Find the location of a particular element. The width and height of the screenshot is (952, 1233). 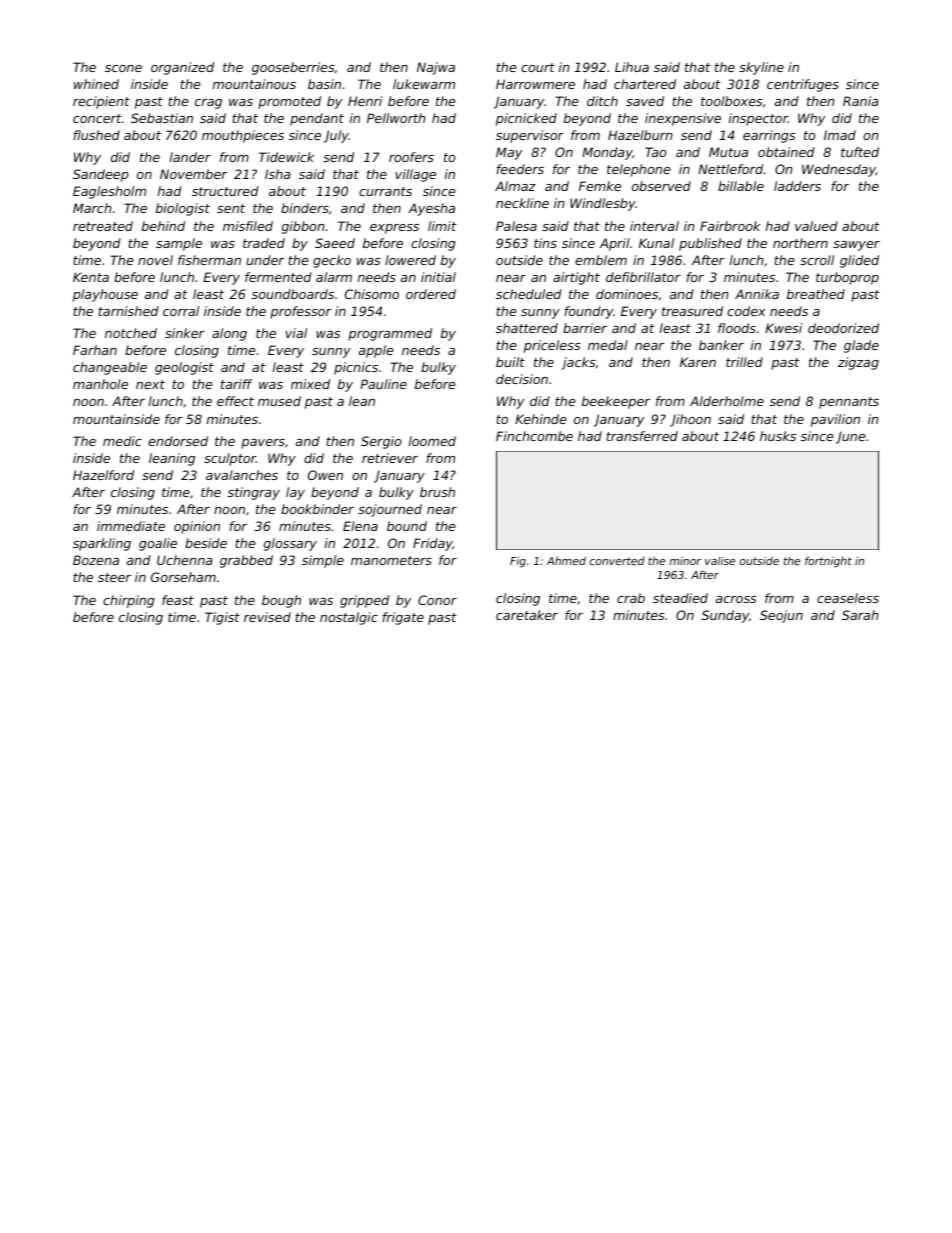

Sunday is located at coordinates (725, 616).
